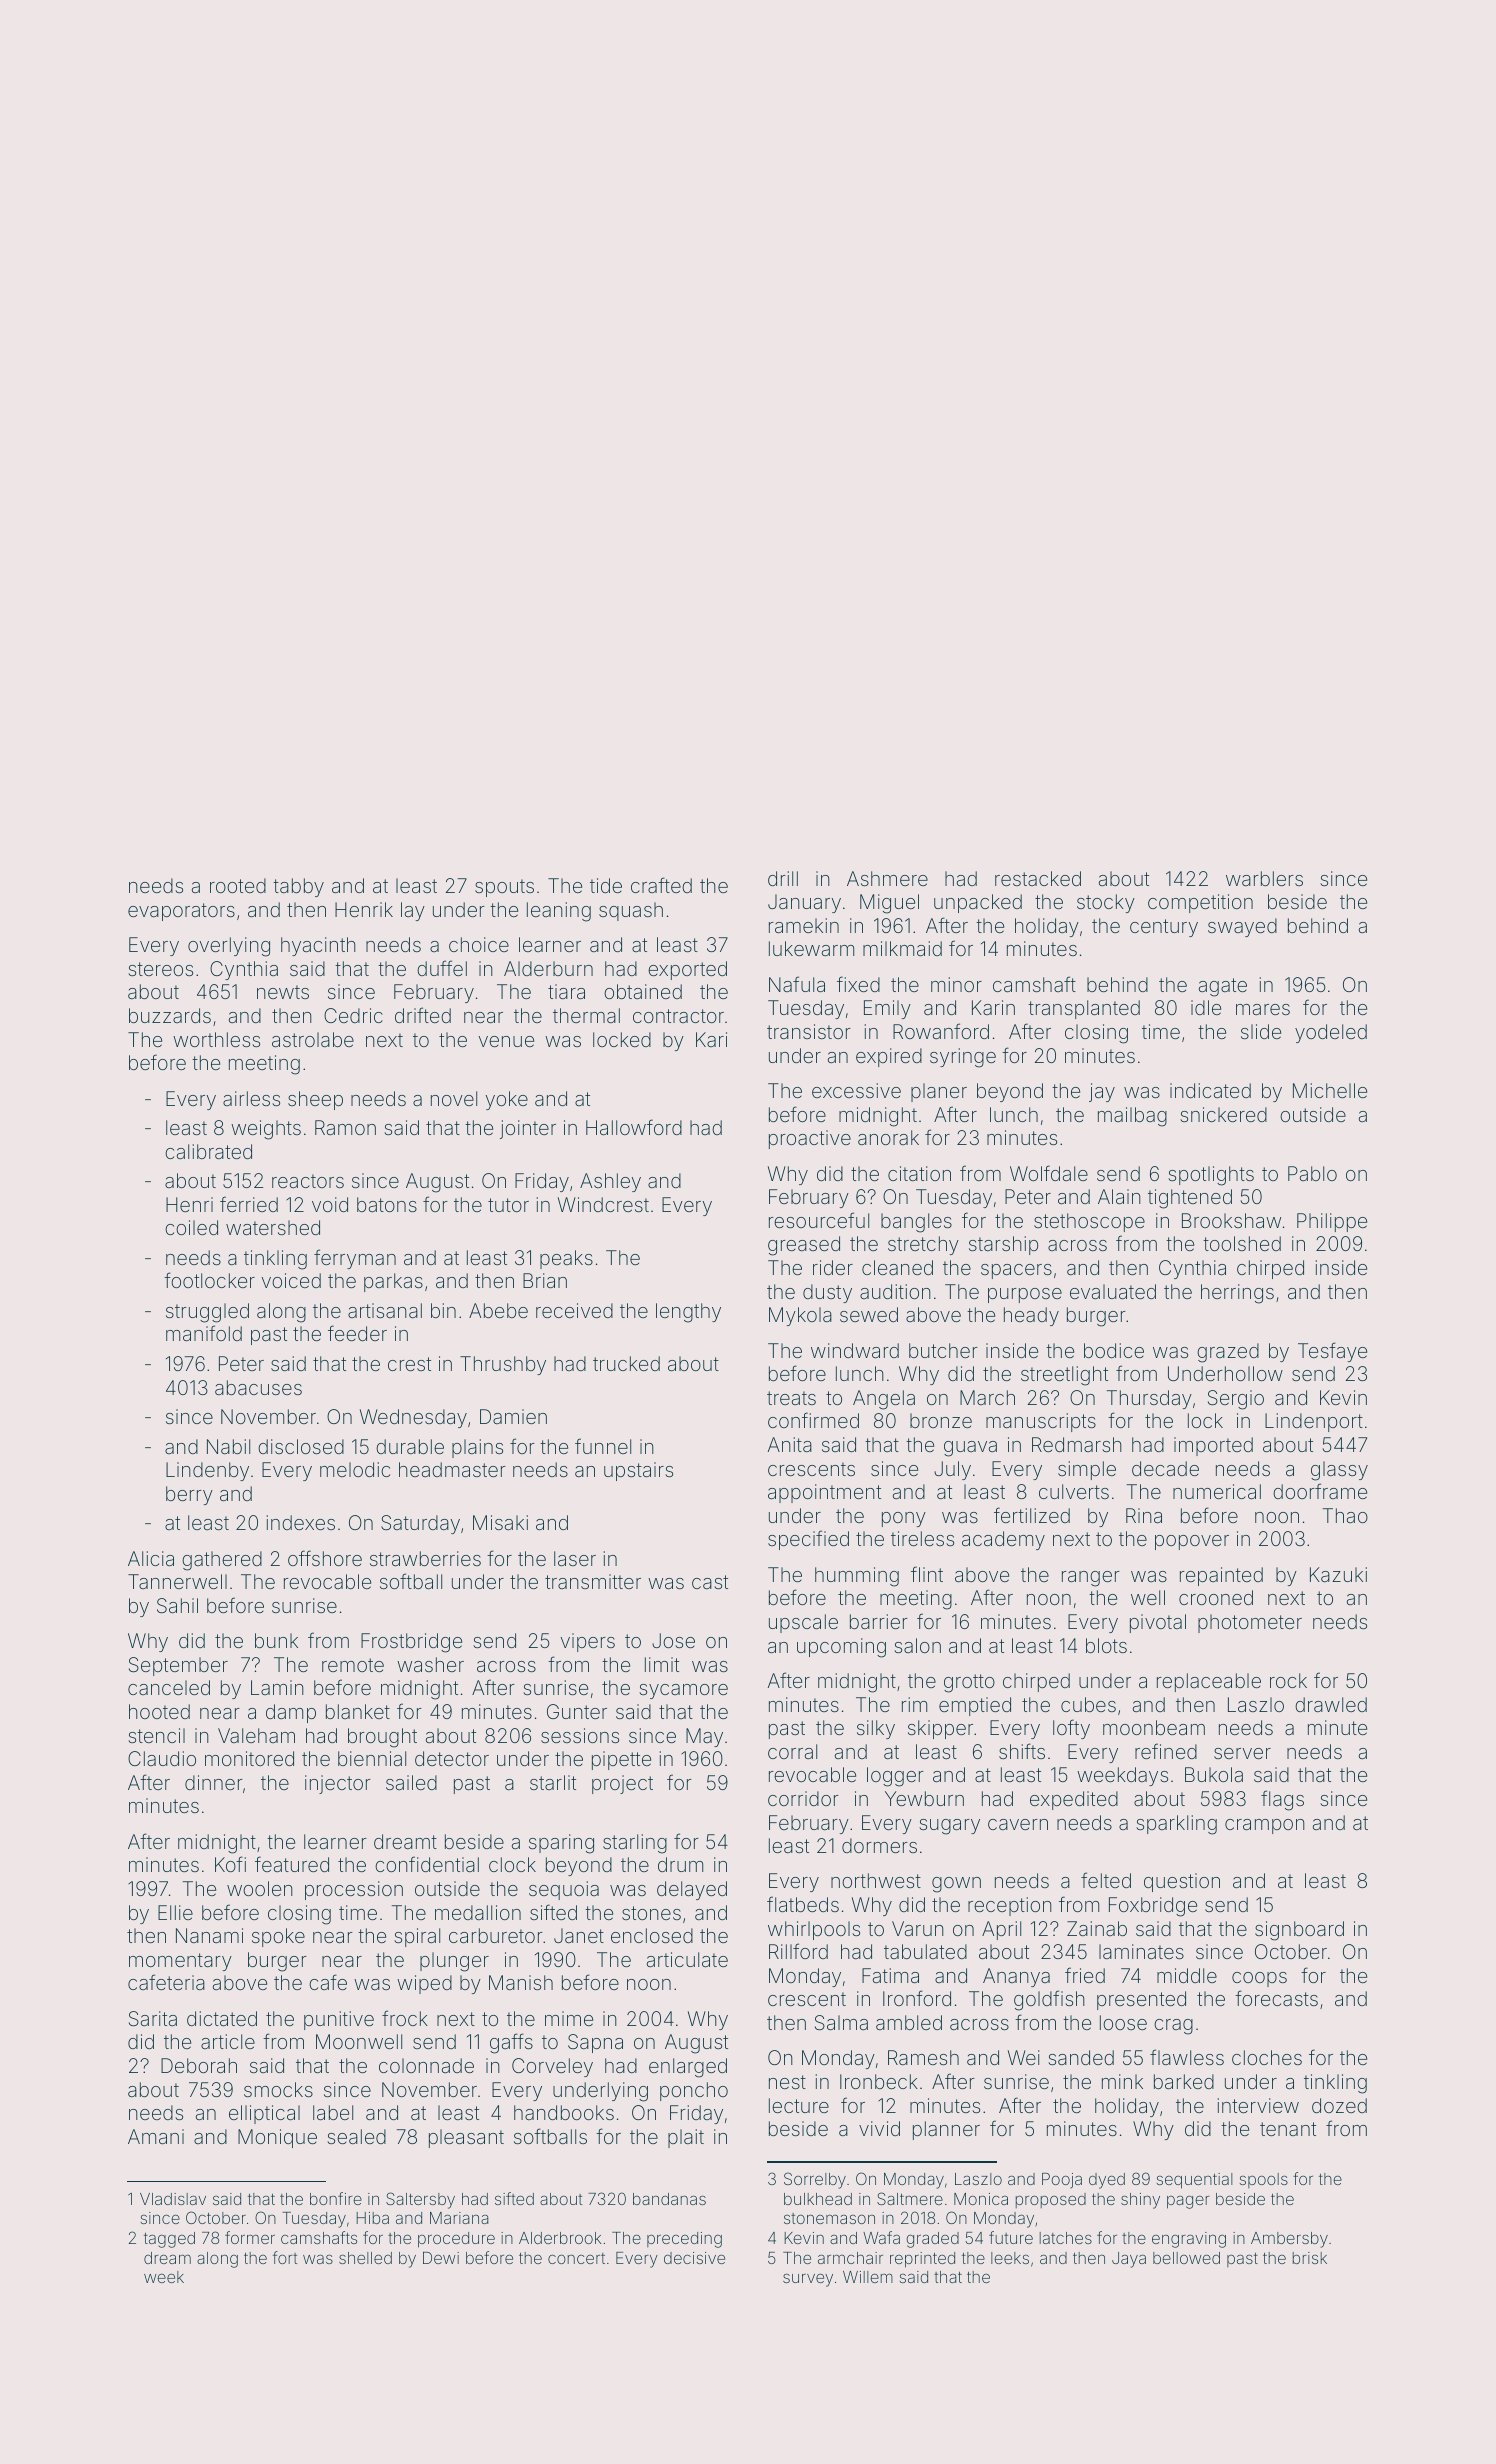 The height and width of the document is (2464, 1496). I want to click on snickered, so click(1223, 1114).
